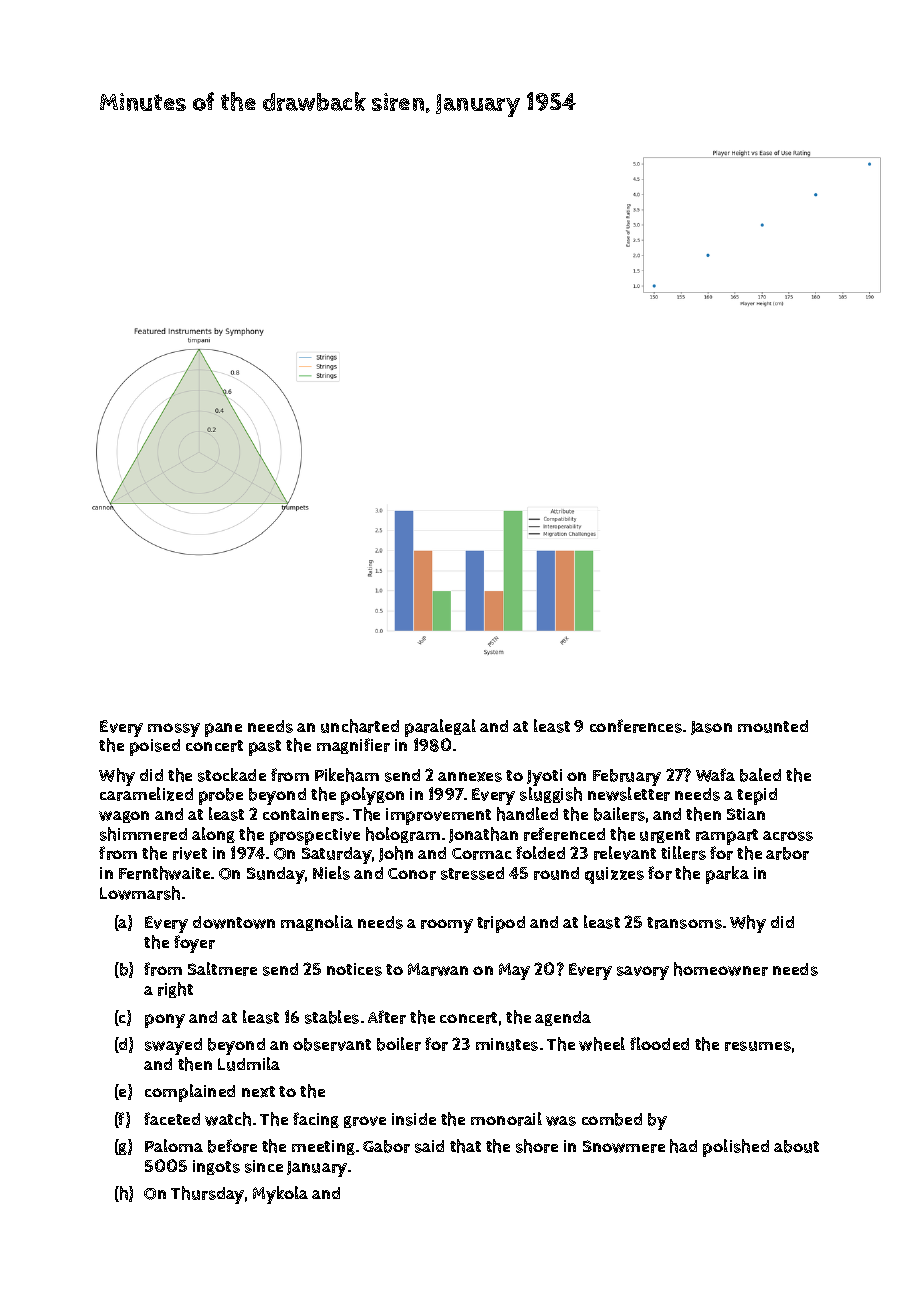  I want to click on paralegal, so click(440, 728).
